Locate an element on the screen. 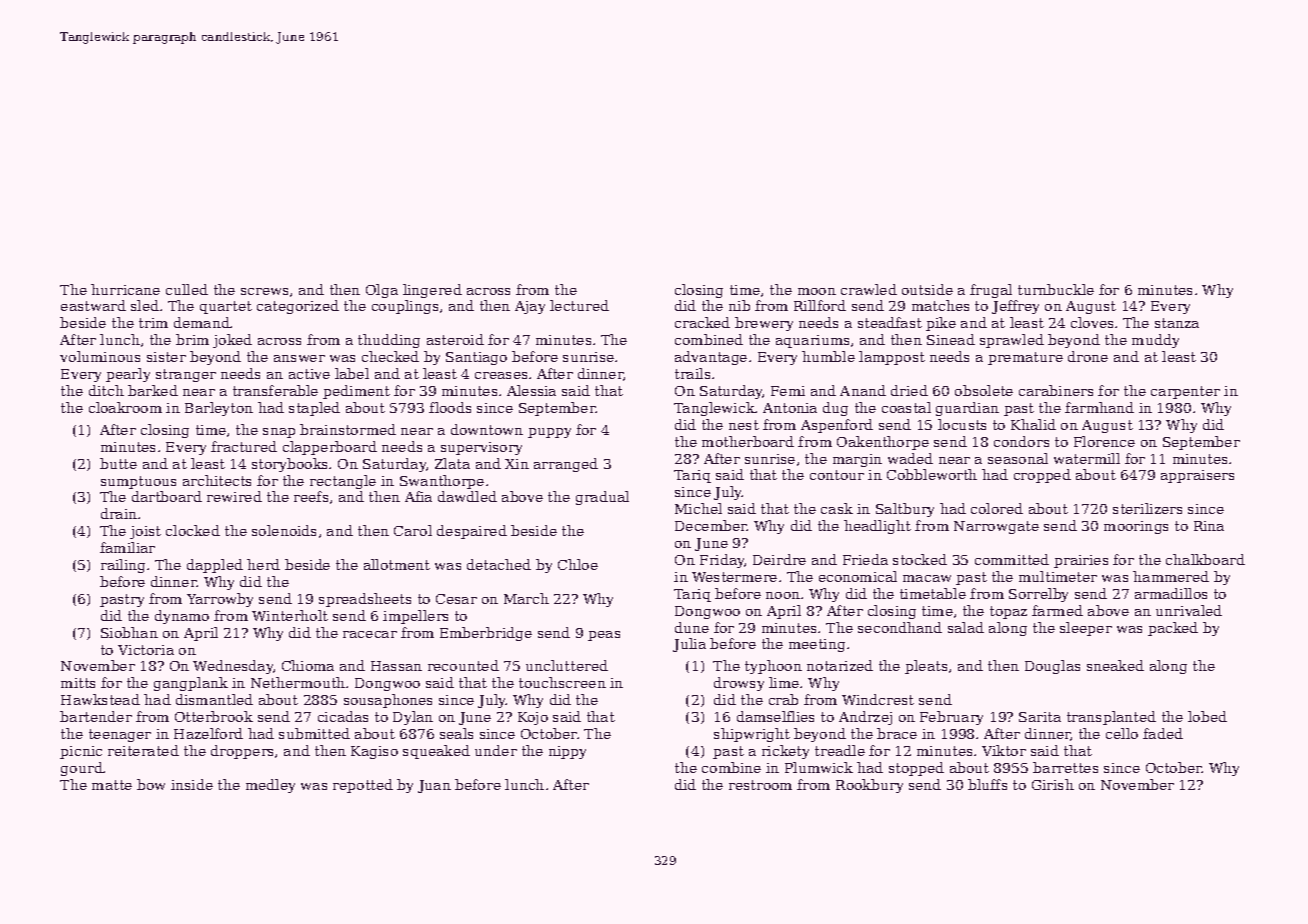 This screenshot has height=924, width=1308. culled is located at coordinates (187, 289).
